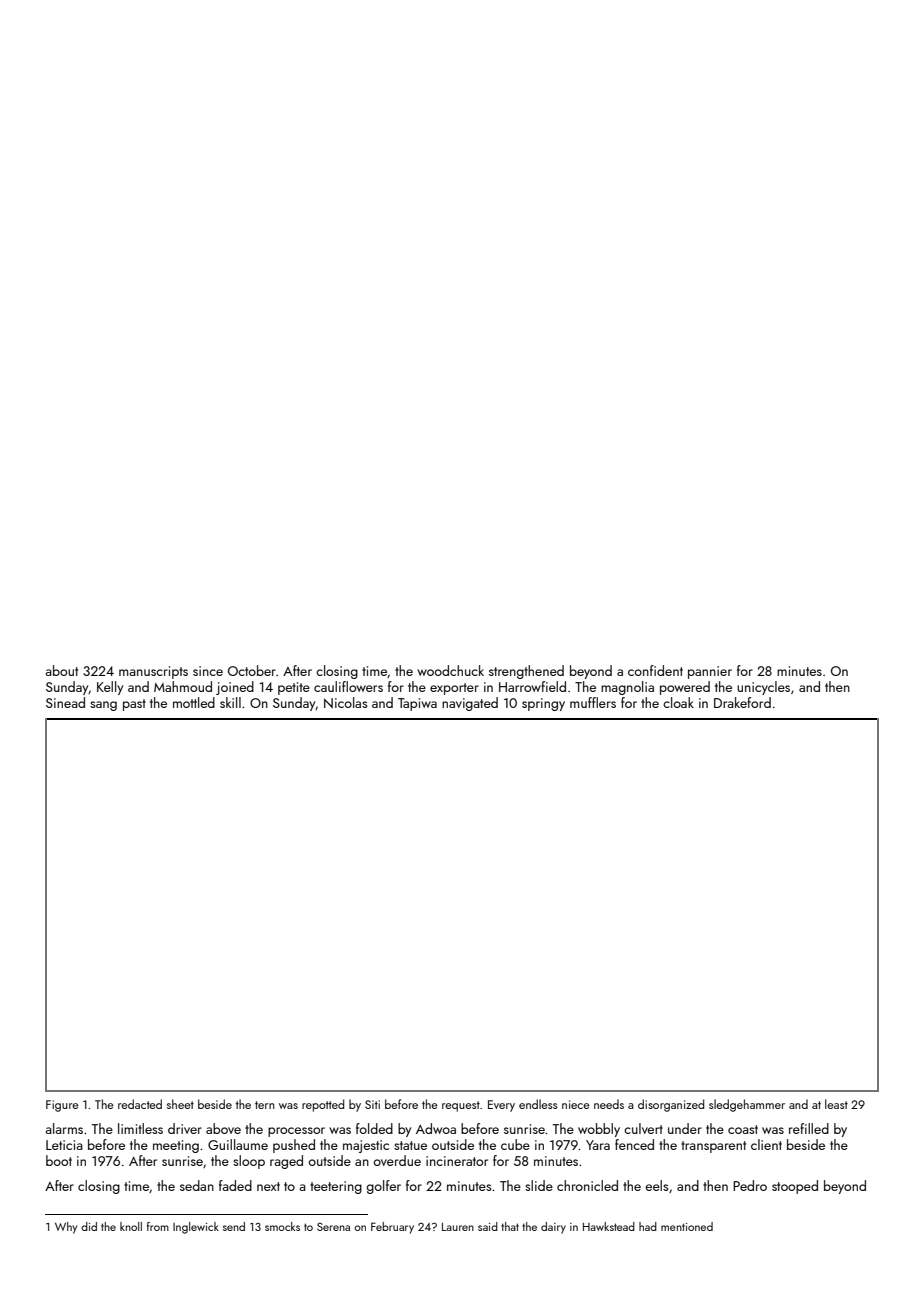 The width and height of the image is (924, 1308). Describe the element at coordinates (265, 1105) in the image. I see `tern` at that location.
